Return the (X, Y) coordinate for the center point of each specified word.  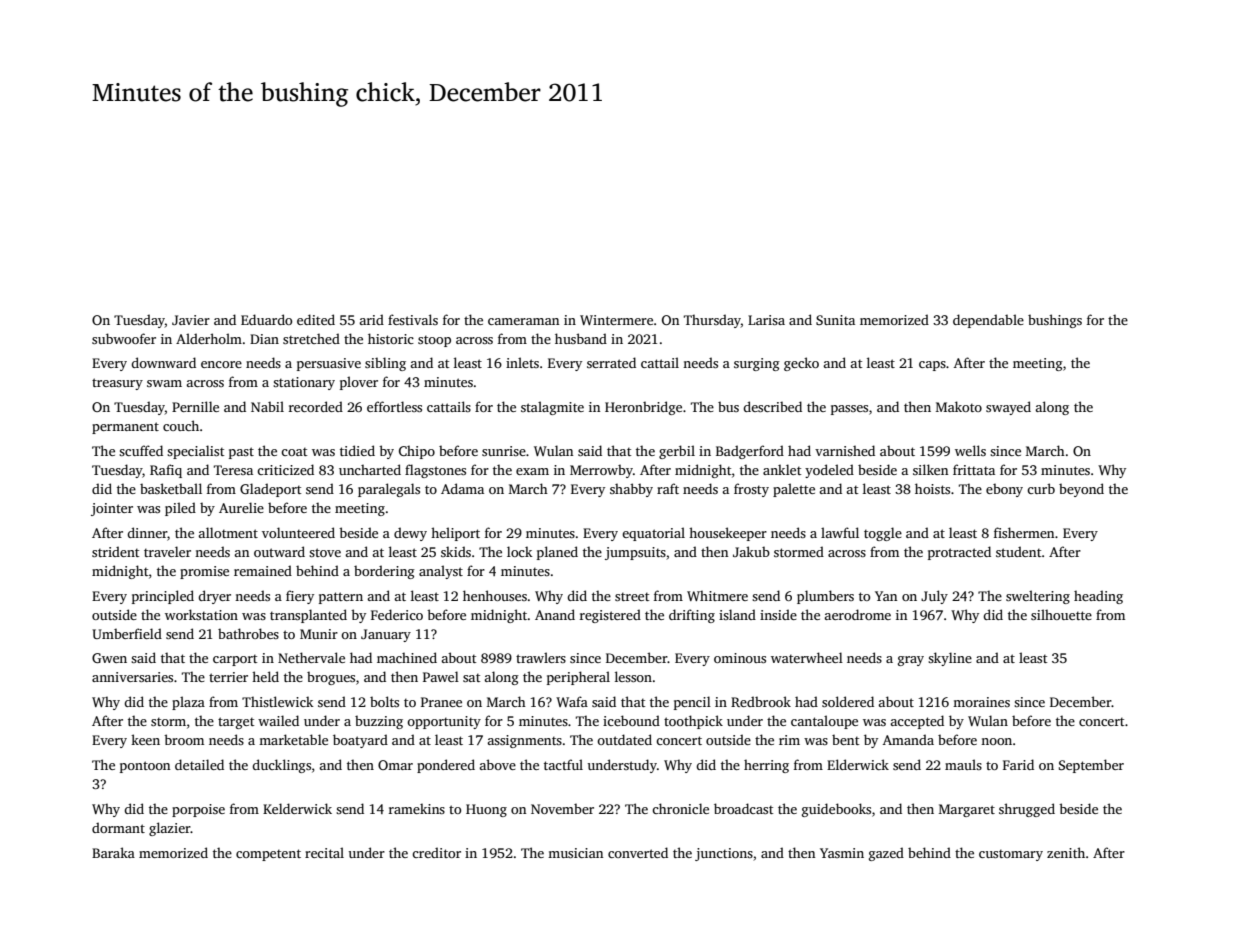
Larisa (766, 320)
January (386, 635)
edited (316, 319)
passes (849, 410)
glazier (170, 829)
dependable (988, 321)
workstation (201, 614)
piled (180, 509)
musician (575, 853)
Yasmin (842, 853)
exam (532, 471)
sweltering (1038, 597)
